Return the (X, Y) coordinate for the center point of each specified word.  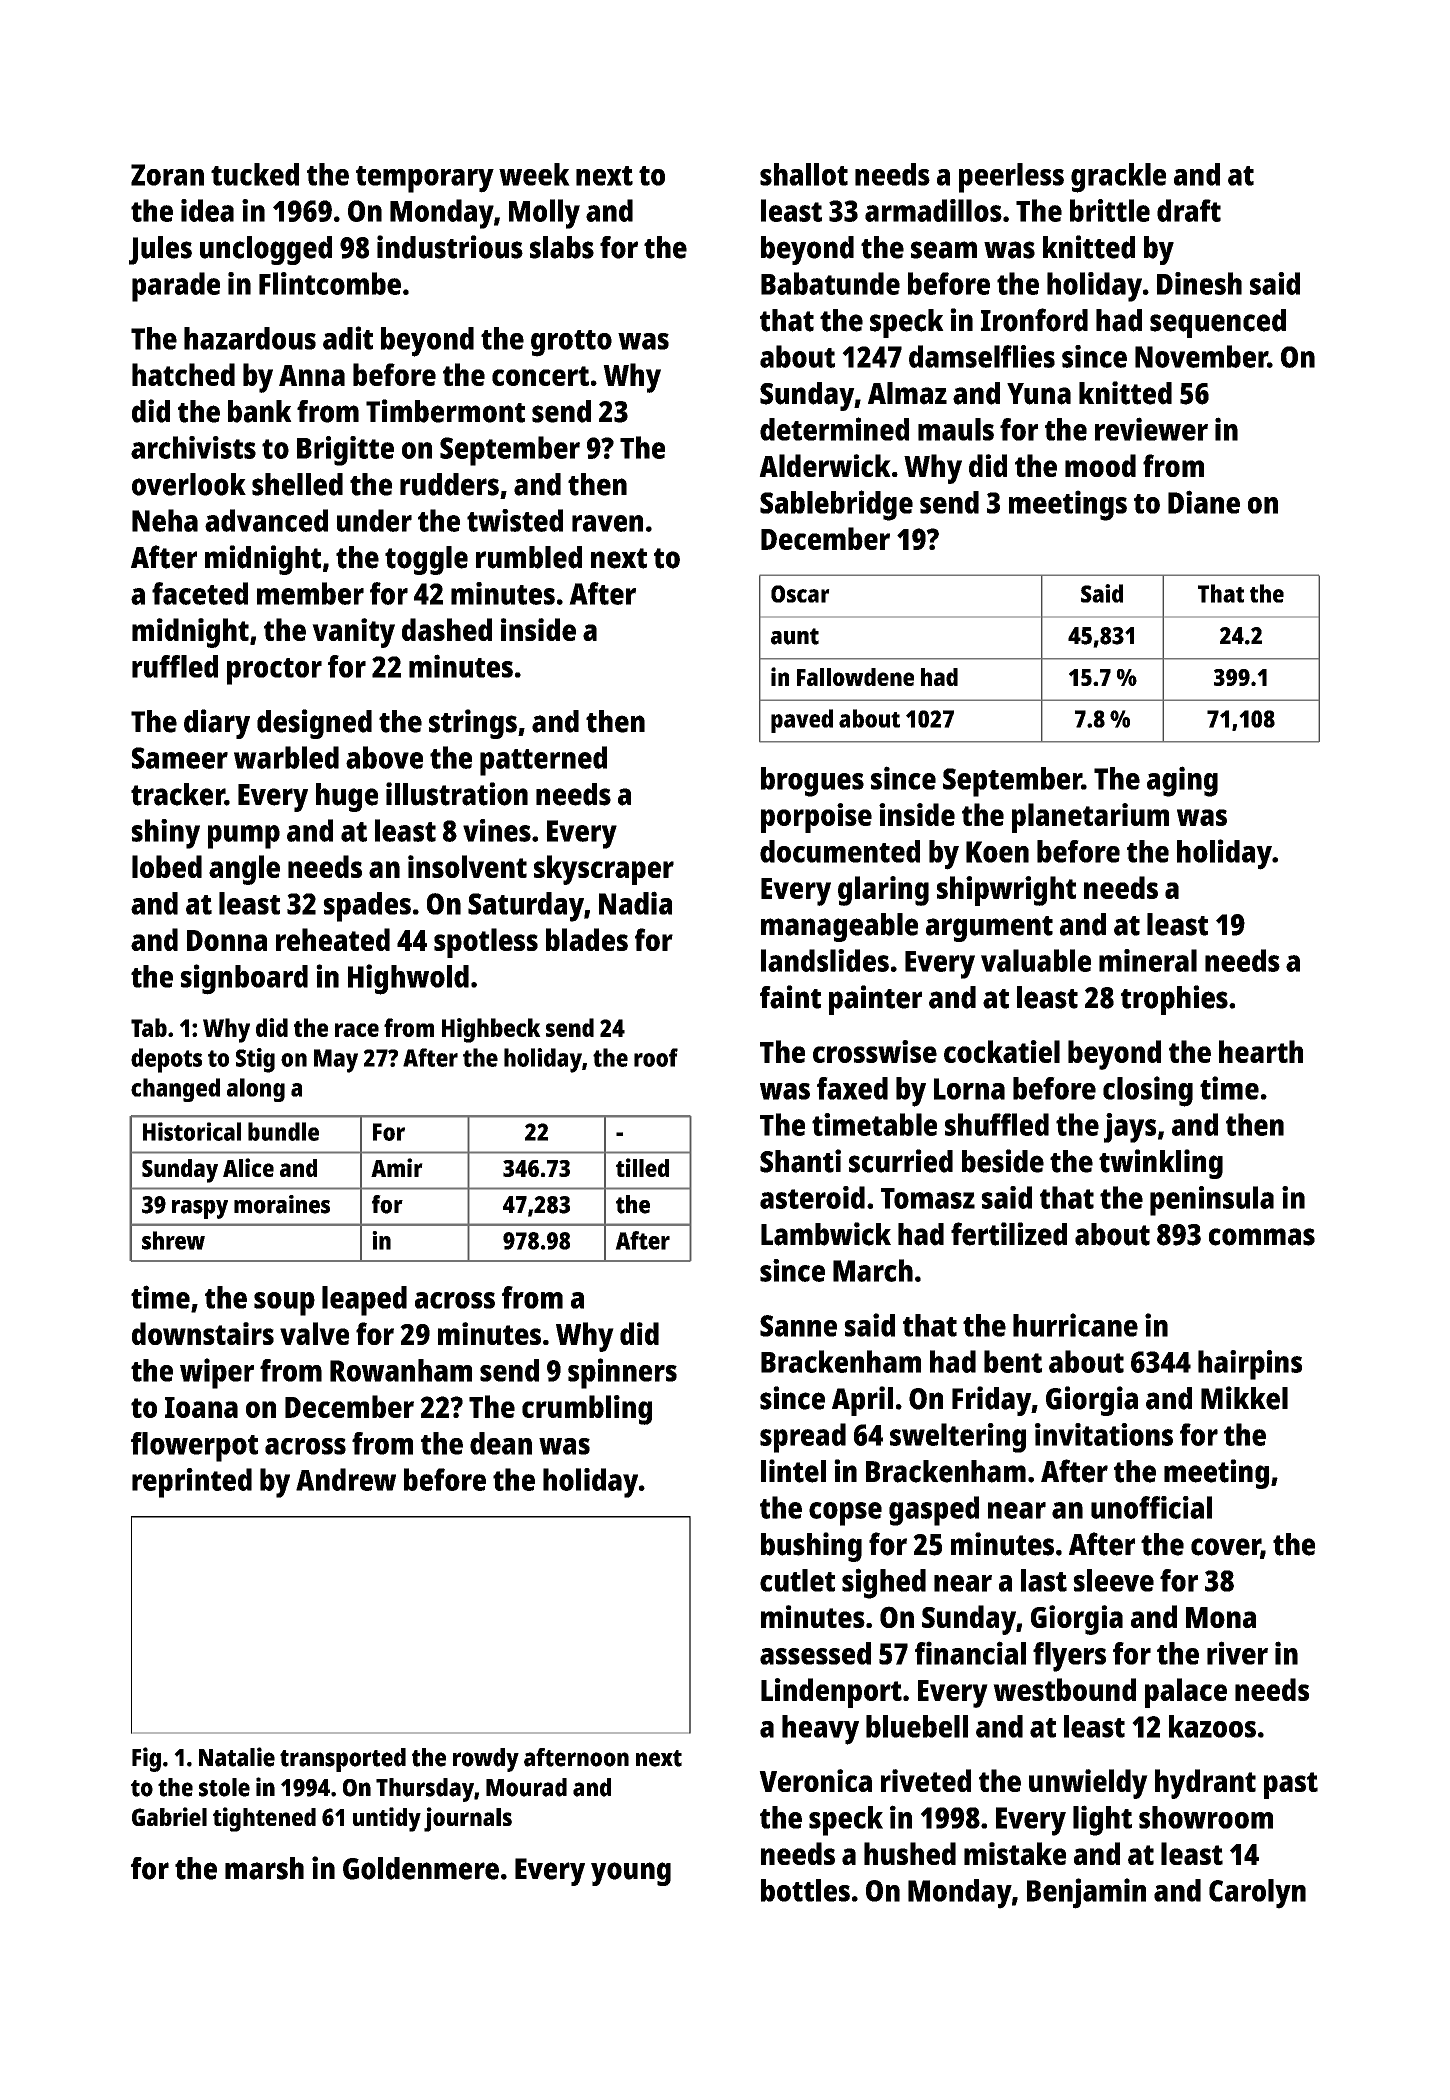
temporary (425, 179)
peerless (1011, 178)
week (534, 174)
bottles (805, 1890)
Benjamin (1086, 1893)
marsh (264, 1868)
